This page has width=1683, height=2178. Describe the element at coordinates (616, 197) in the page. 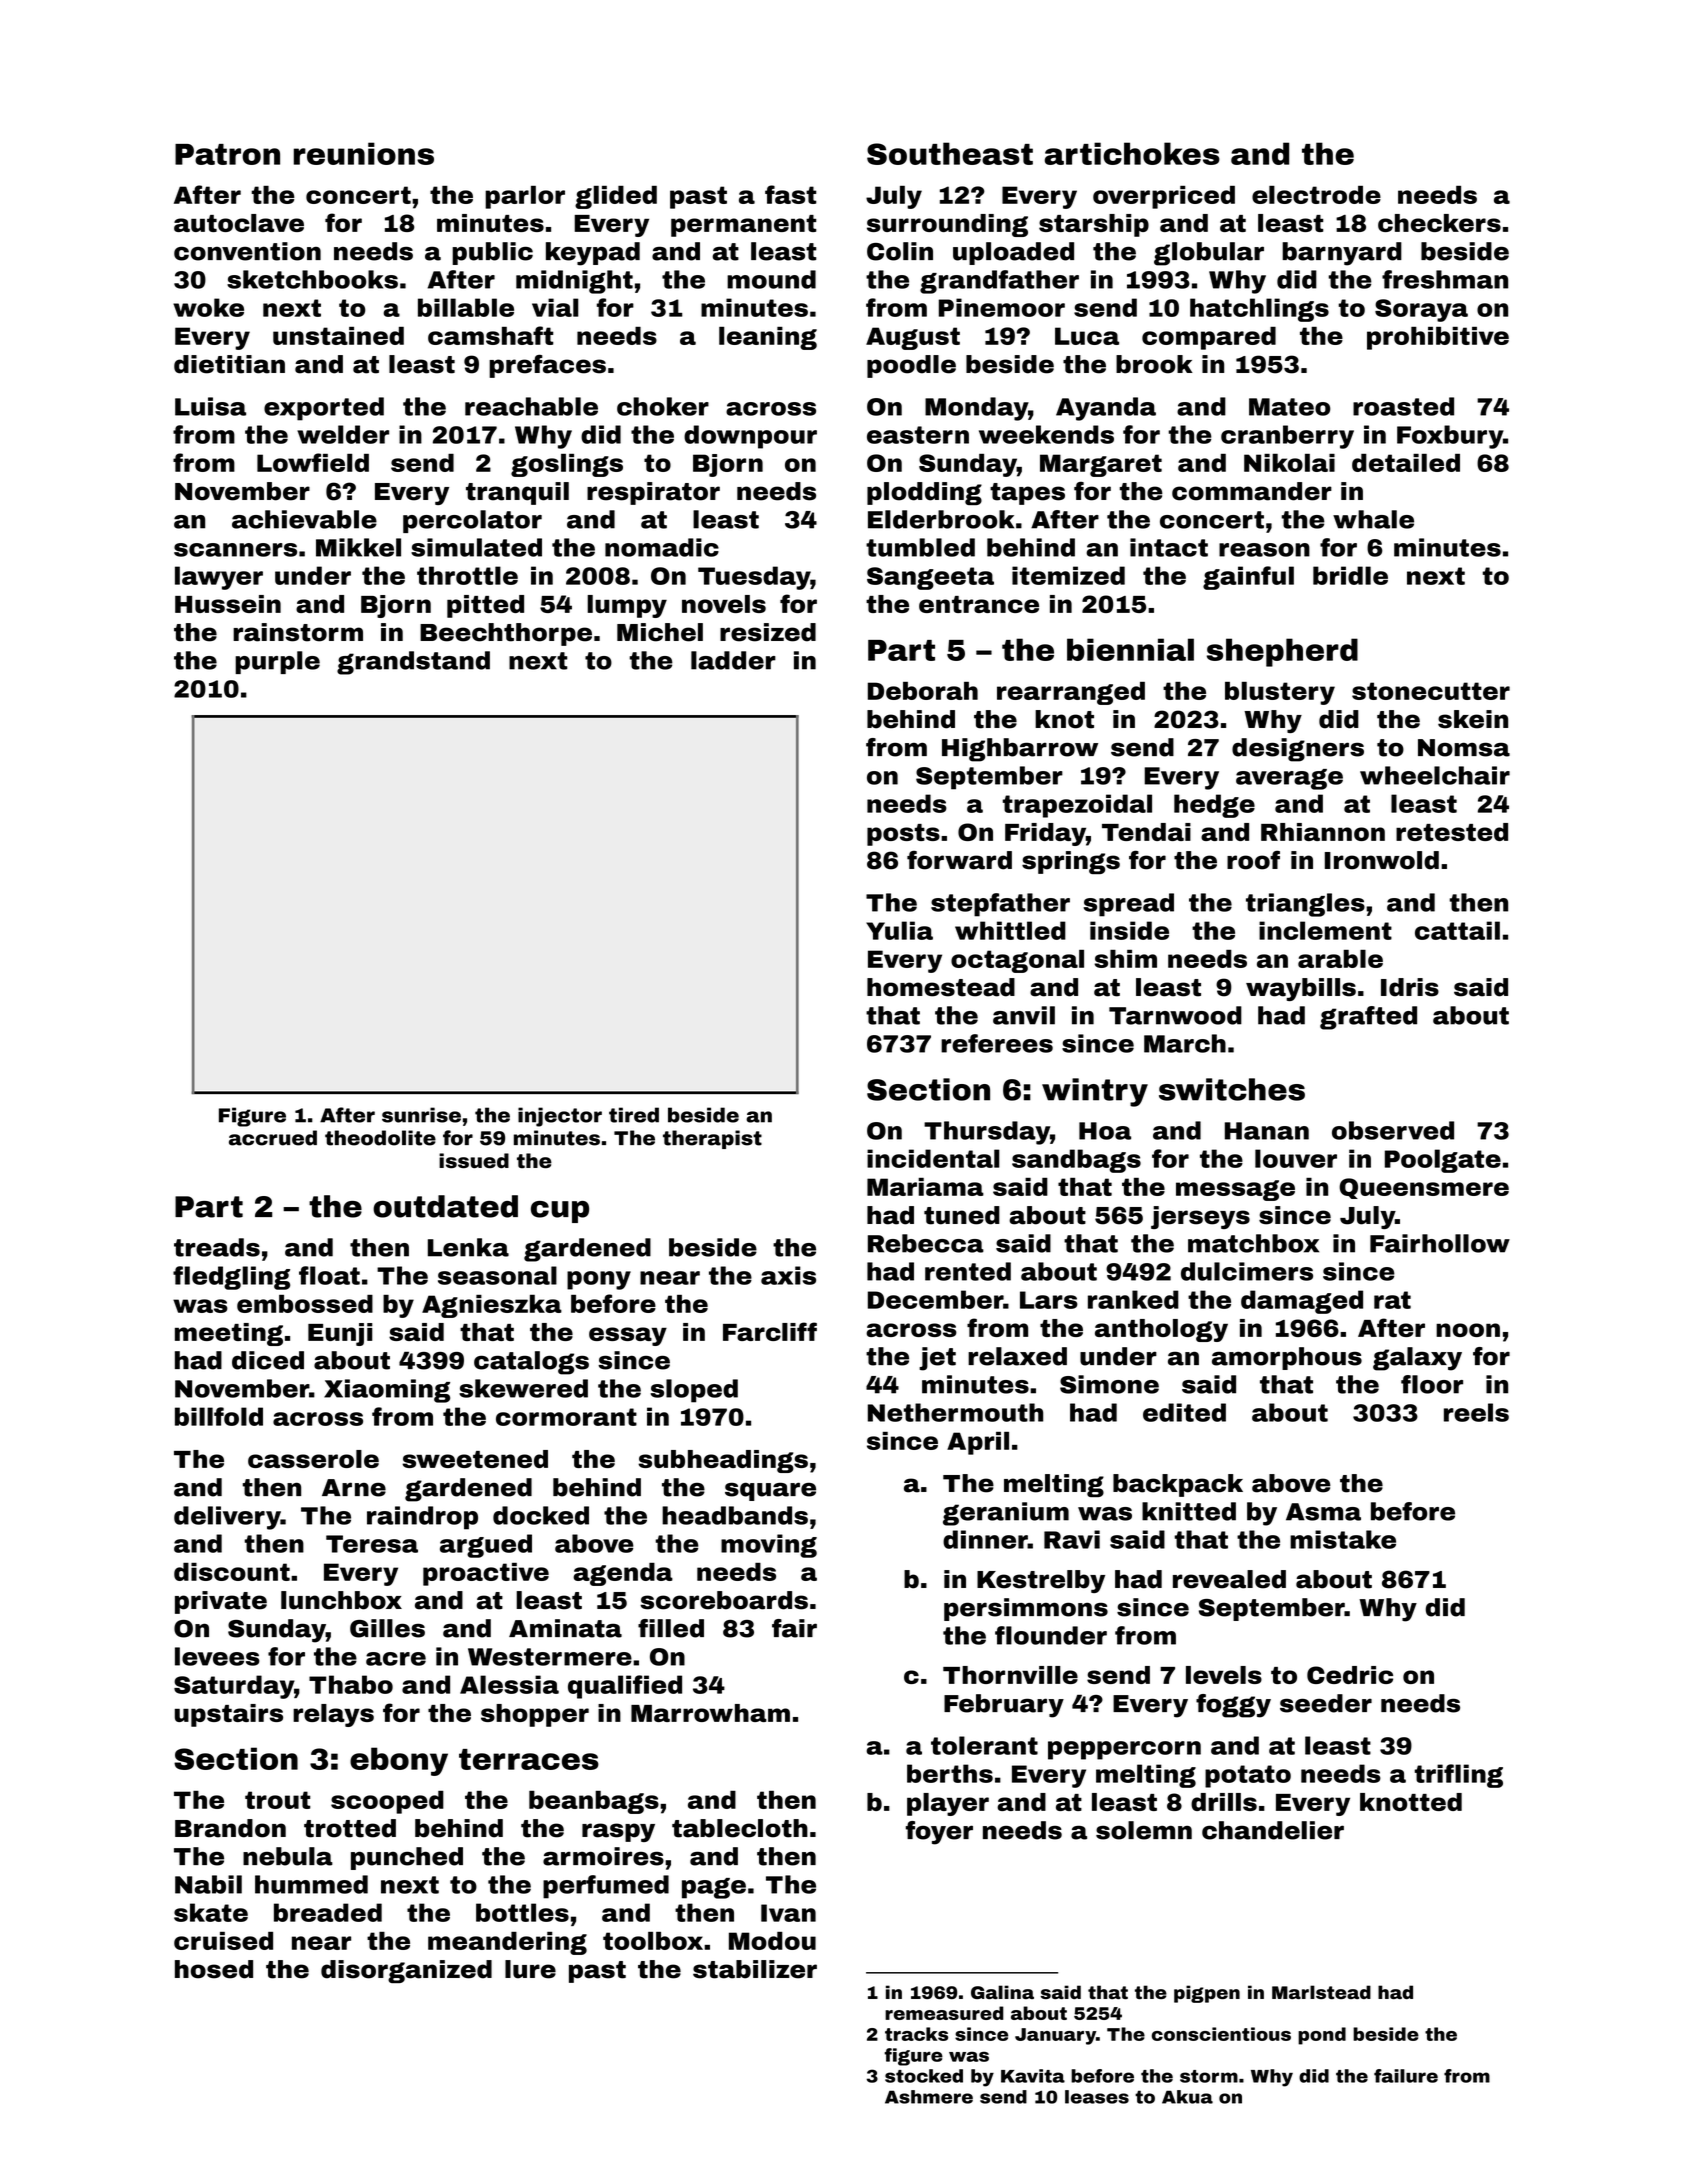

I see `glided` at that location.
